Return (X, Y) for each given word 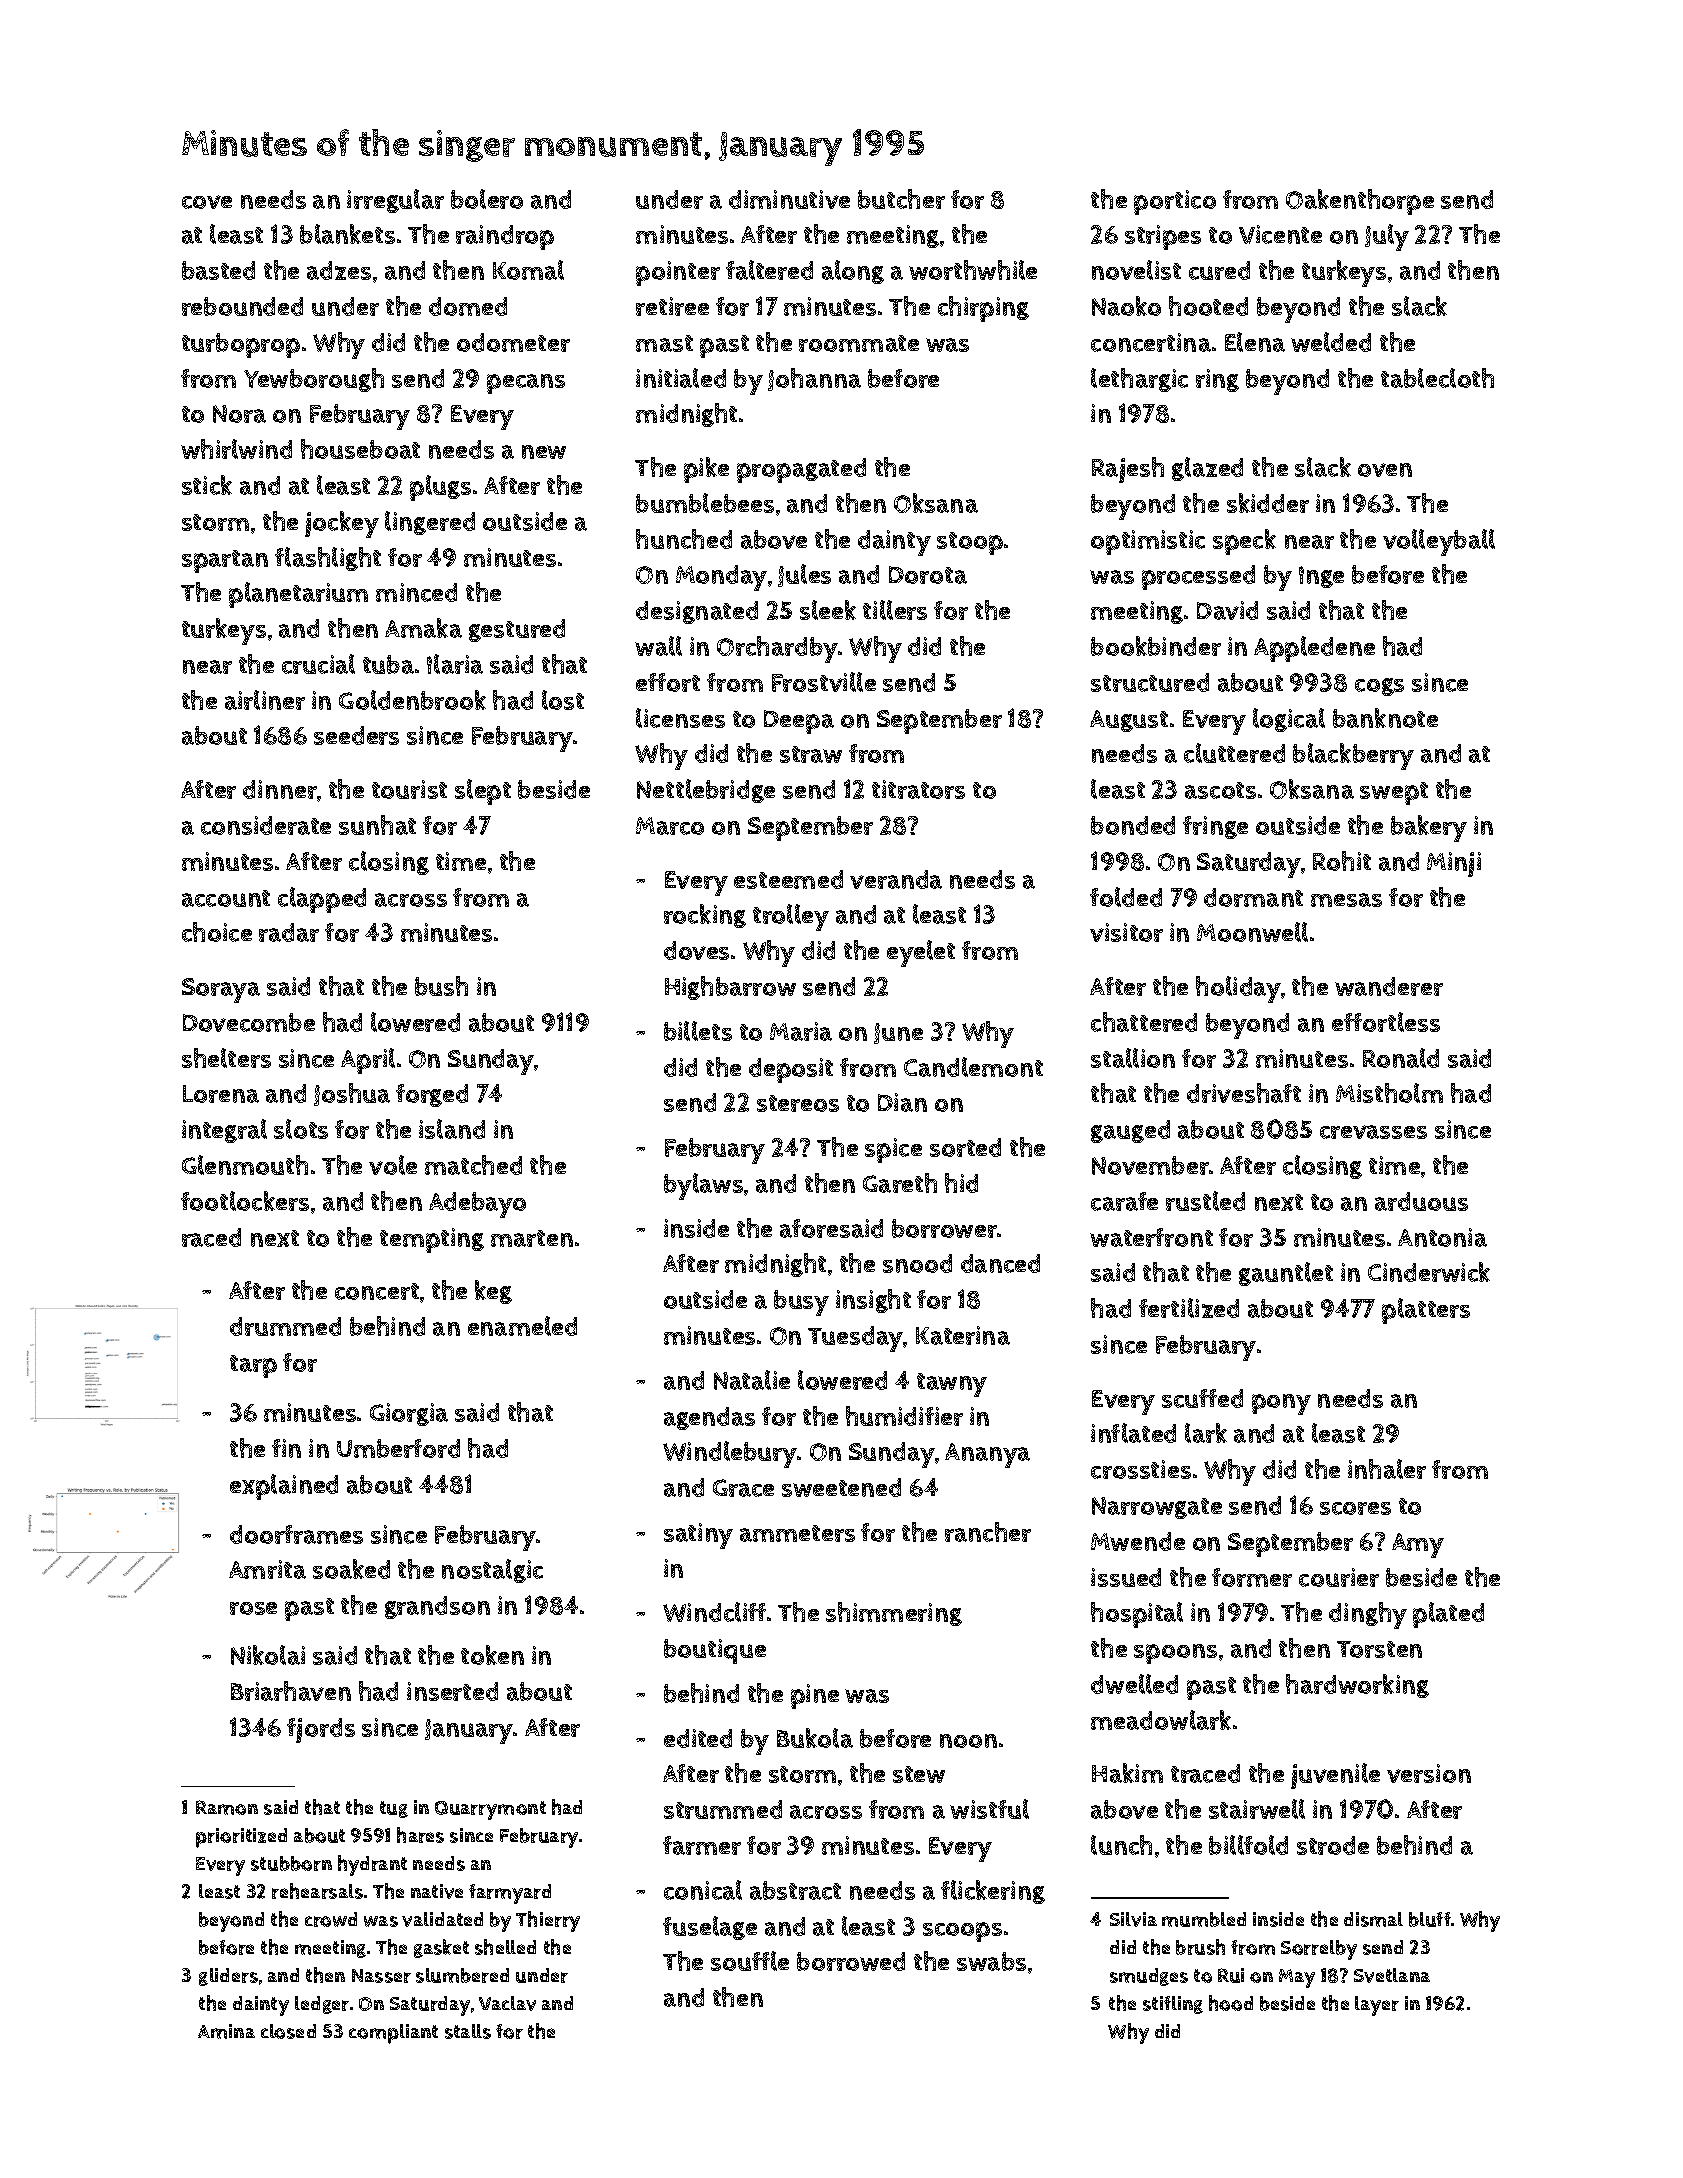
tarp (253, 1366)
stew (919, 1774)
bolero (487, 199)
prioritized (241, 1838)
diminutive (789, 199)
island (452, 1129)
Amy (1418, 1545)
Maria (801, 1031)
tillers (895, 610)
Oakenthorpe (1360, 202)
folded (1126, 897)
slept (483, 792)
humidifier (904, 1416)
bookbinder (1156, 646)
